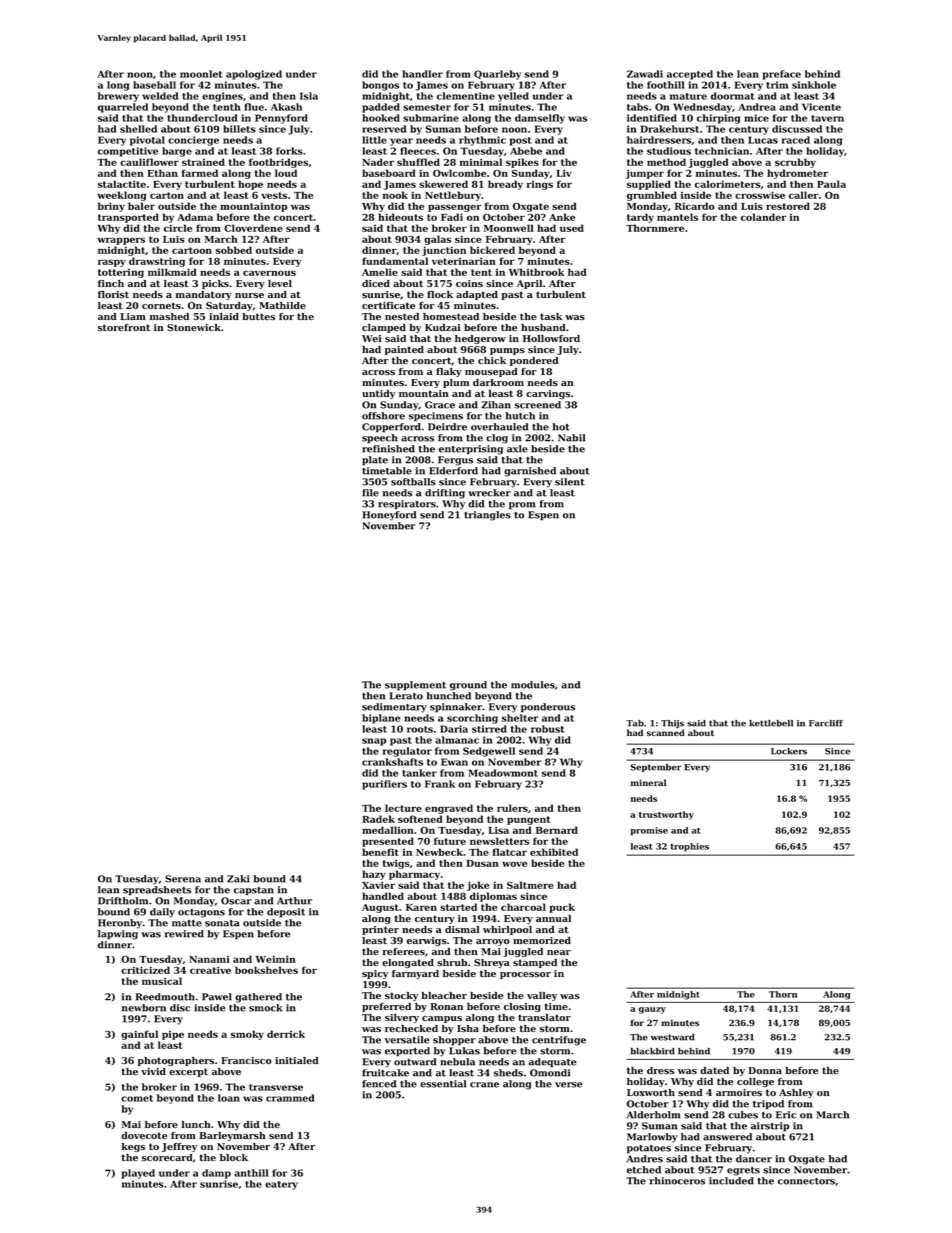 Image resolution: width=952 pixels, height=1233 pixels. I want to click on college, so click(755, 1082).
